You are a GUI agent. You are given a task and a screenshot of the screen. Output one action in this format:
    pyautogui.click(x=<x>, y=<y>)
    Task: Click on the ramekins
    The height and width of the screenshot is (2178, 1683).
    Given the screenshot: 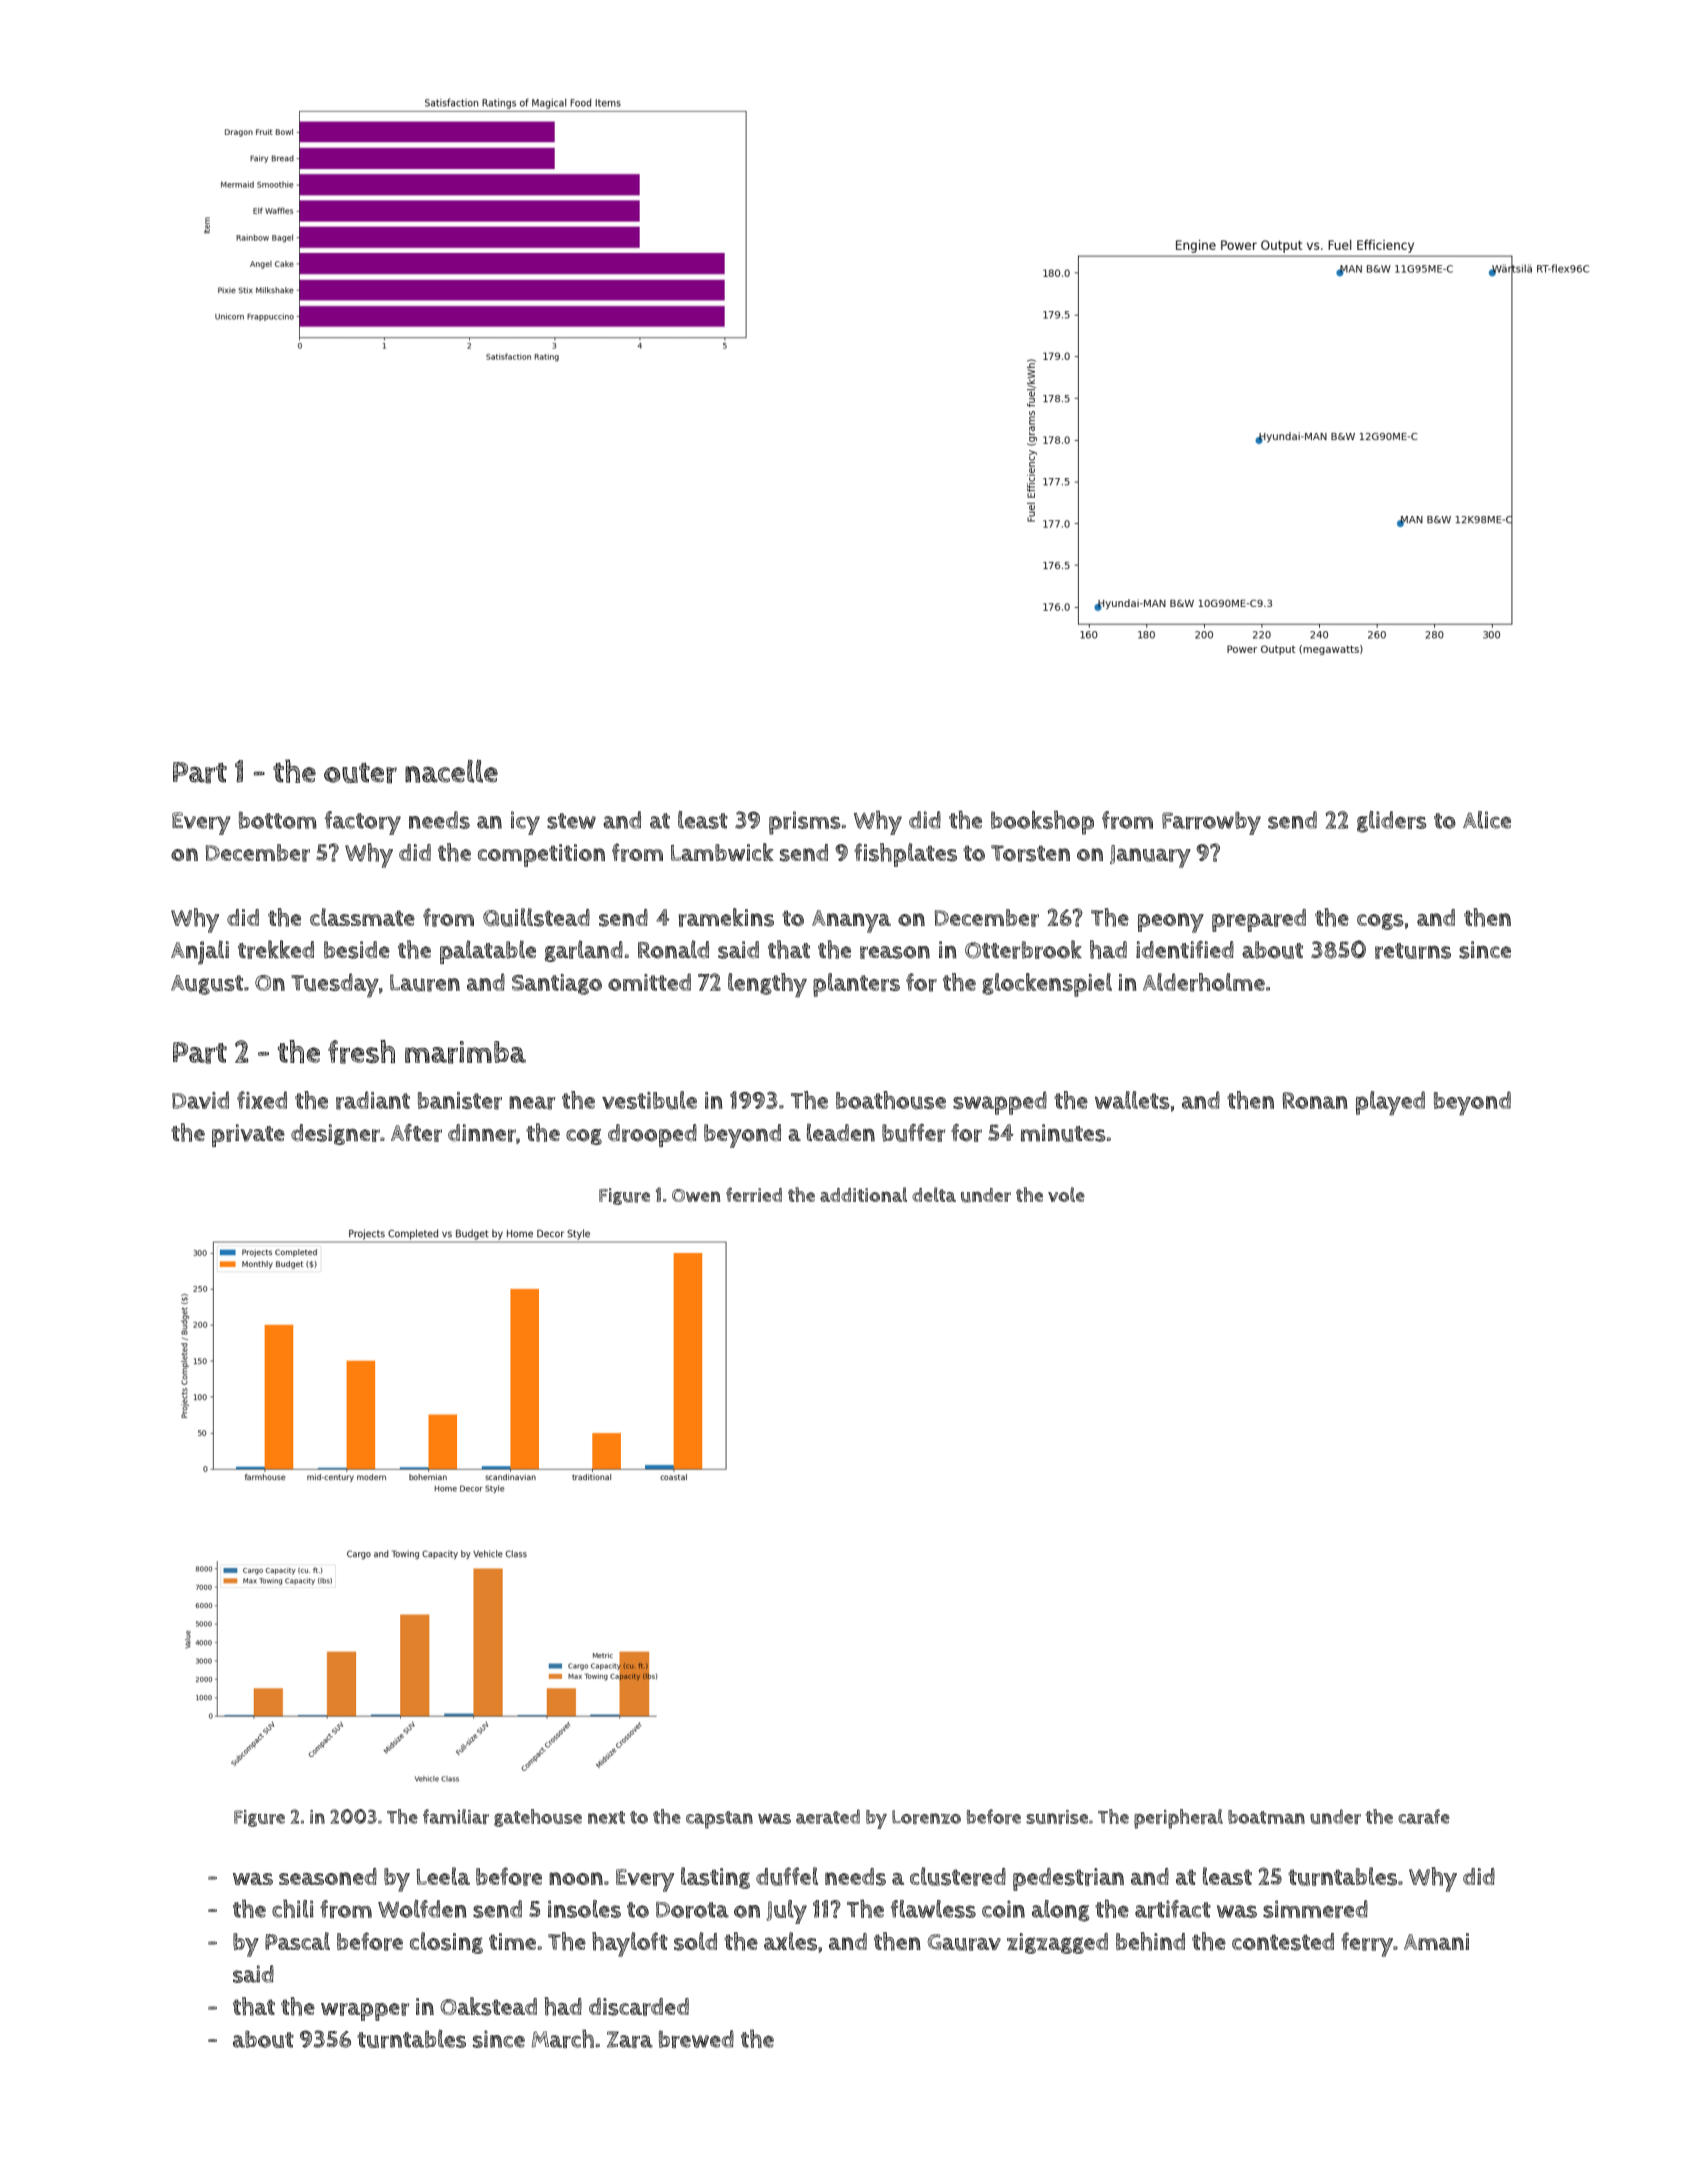 What is the action you would take?
    pyautogui.click(x=726, y=917)
